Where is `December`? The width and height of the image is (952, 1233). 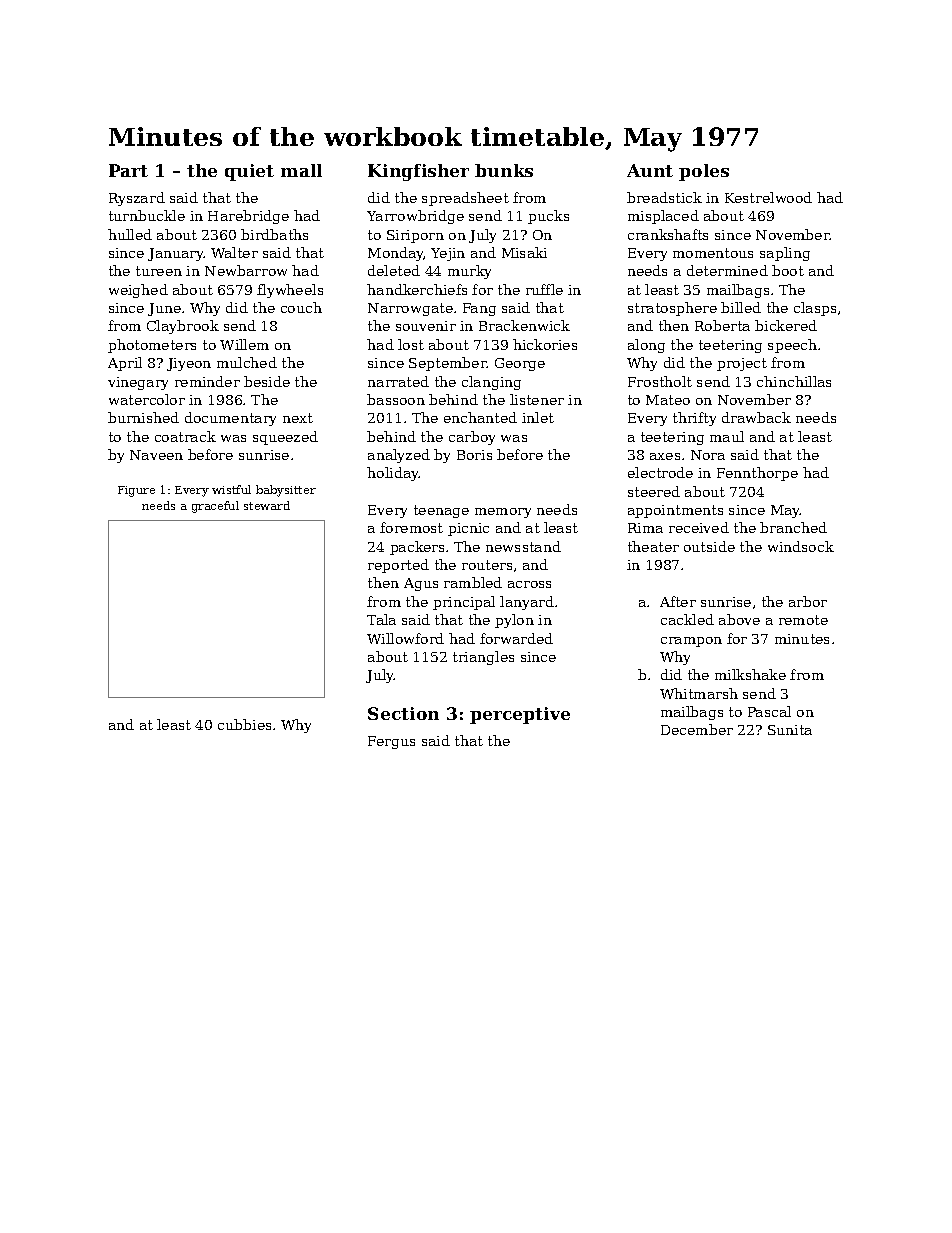 December is located at coordinates (697, 729).
